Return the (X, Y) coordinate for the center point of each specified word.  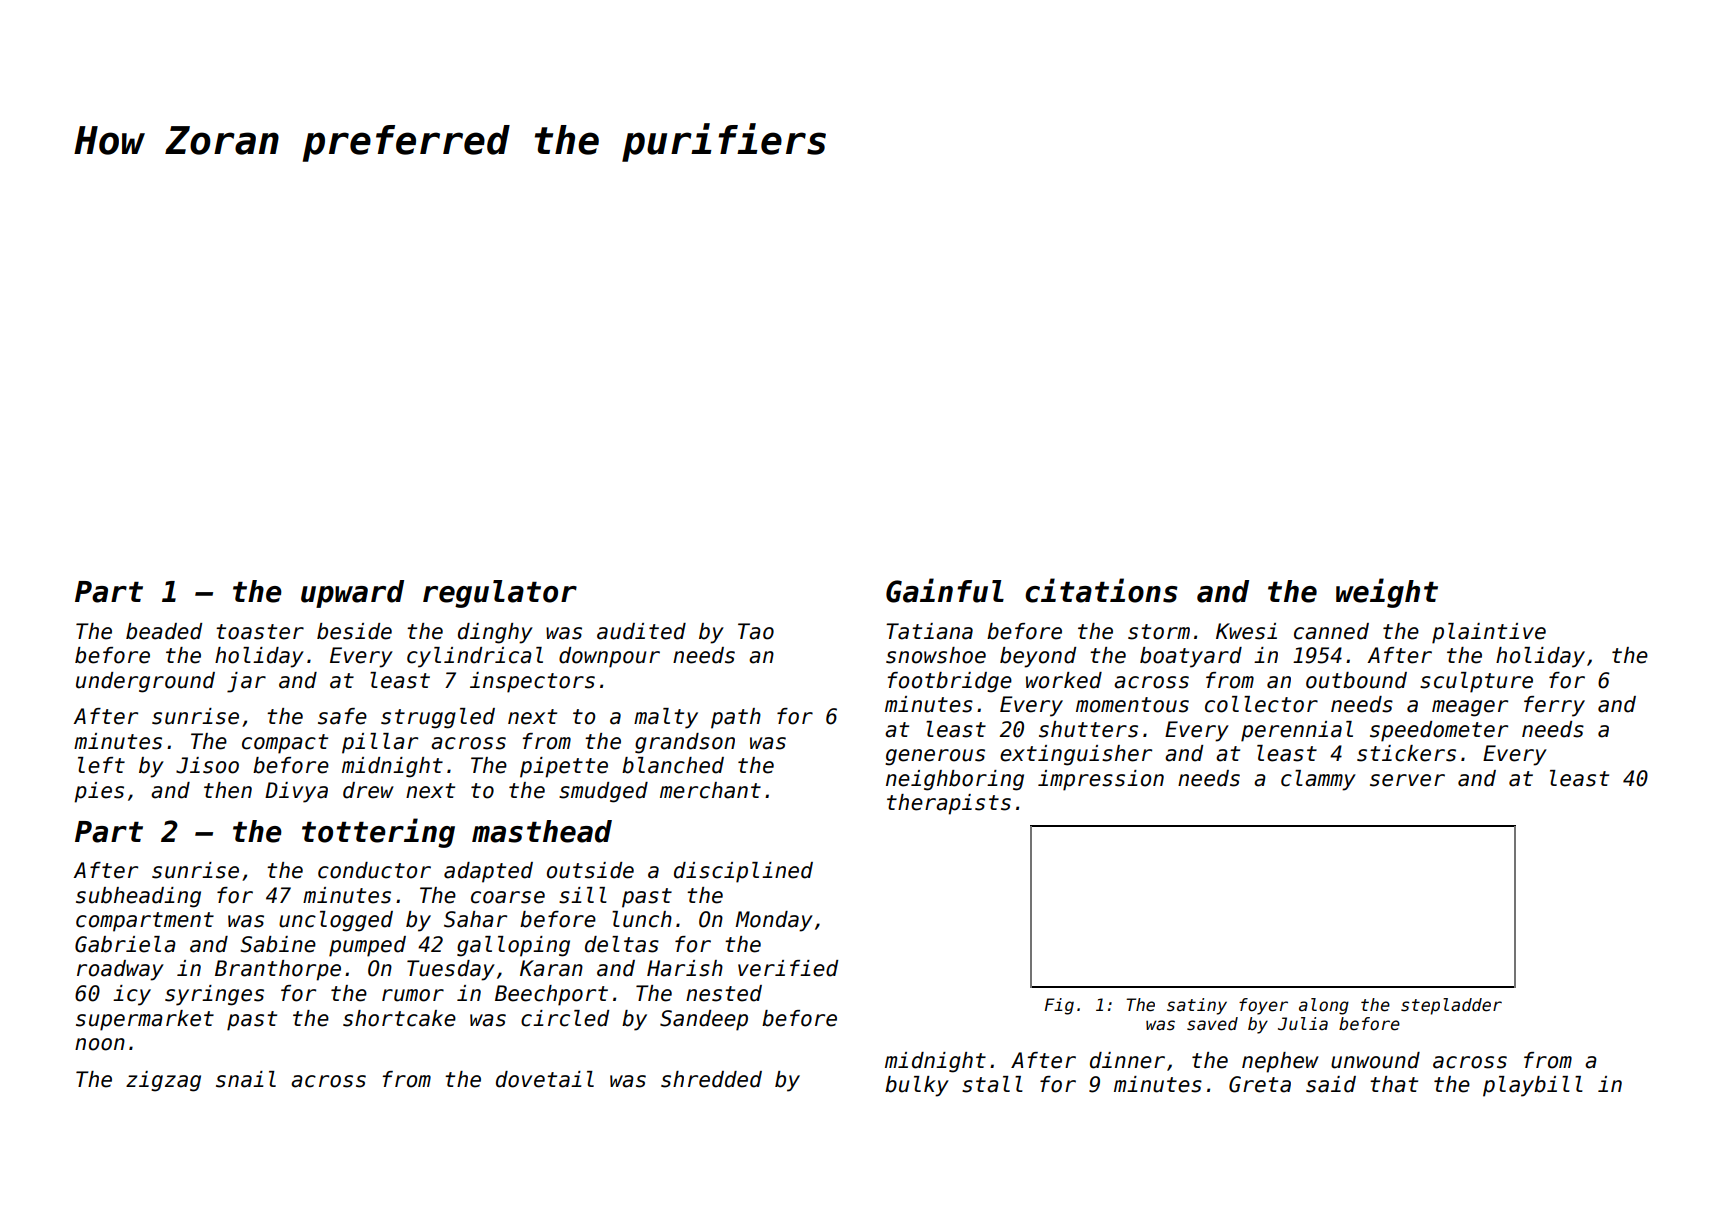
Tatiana (929, 631)
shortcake (399, 1018)
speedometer (1439, 731)
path (736, 718)
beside (354, 631)
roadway (120, 970)
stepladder (1451, 1006)
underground (145, 682)
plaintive (1489, 633)
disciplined (743, 872)
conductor (374, 870)
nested (724, 993)
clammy (1318, 780)
